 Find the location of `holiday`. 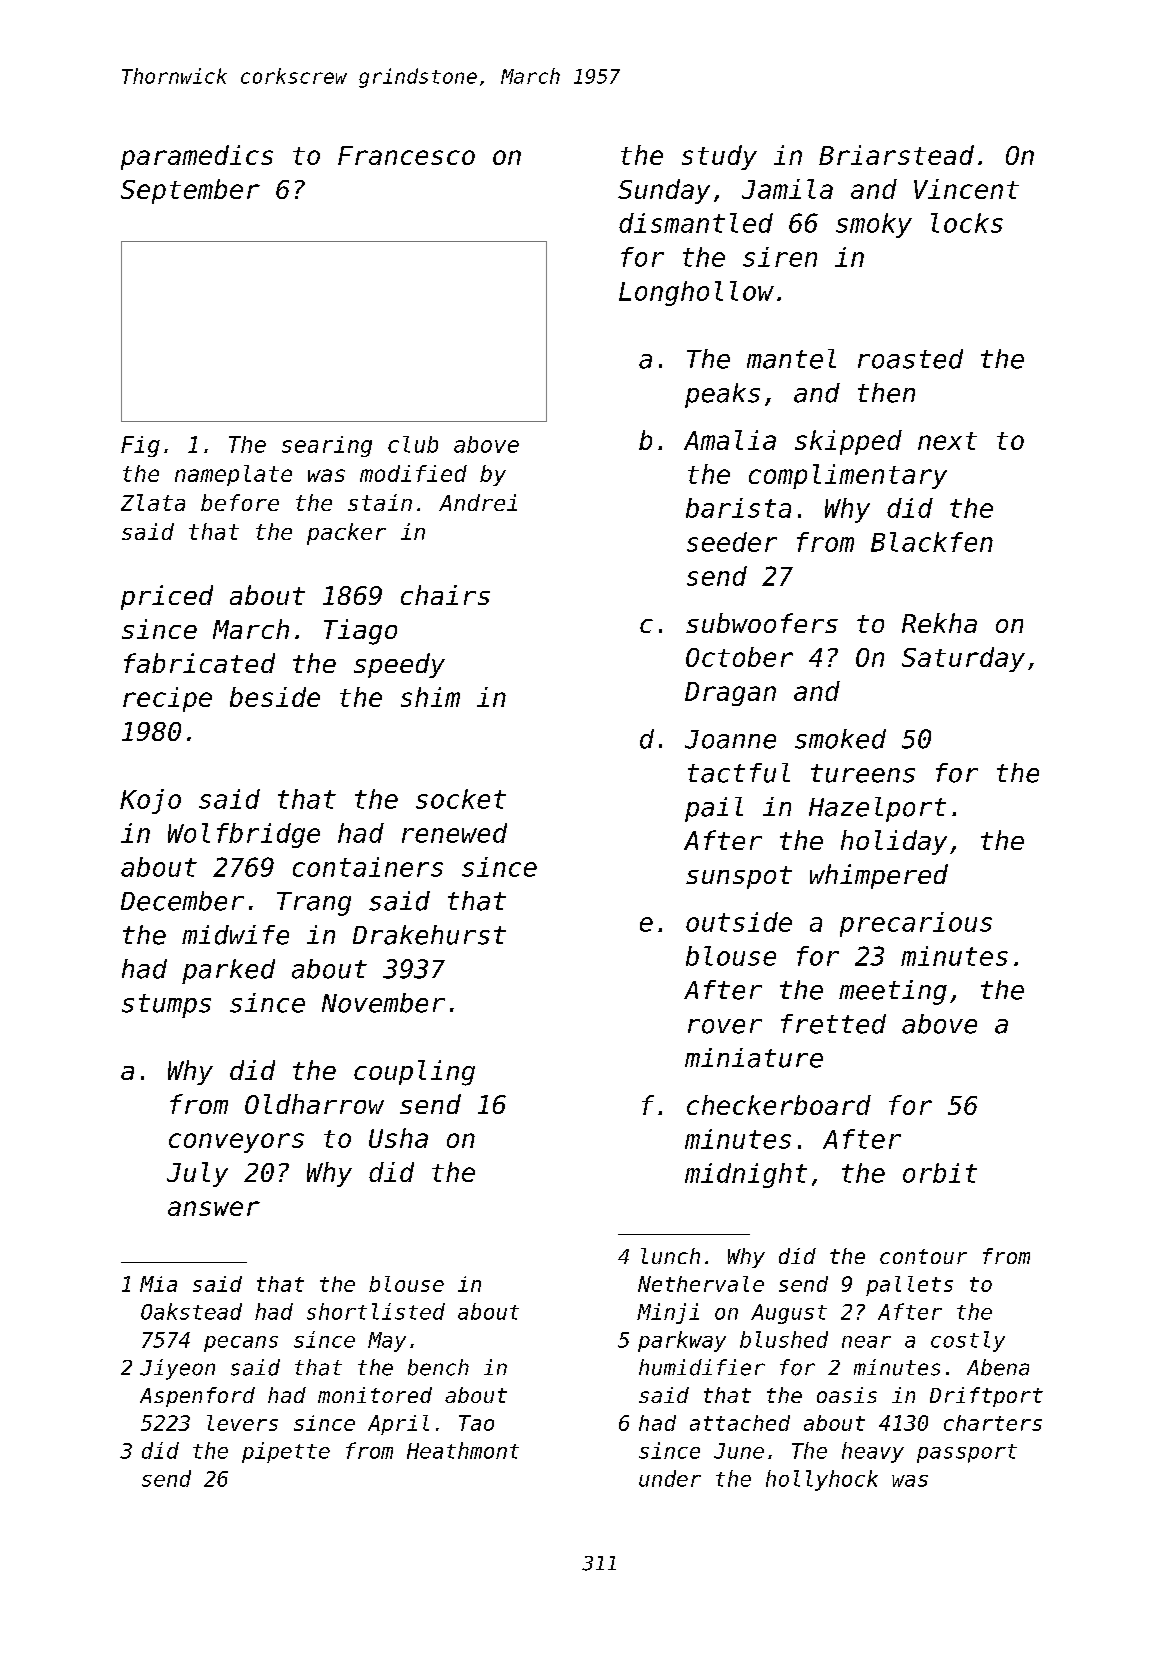

holiday is located at coordinates (894, 842).
